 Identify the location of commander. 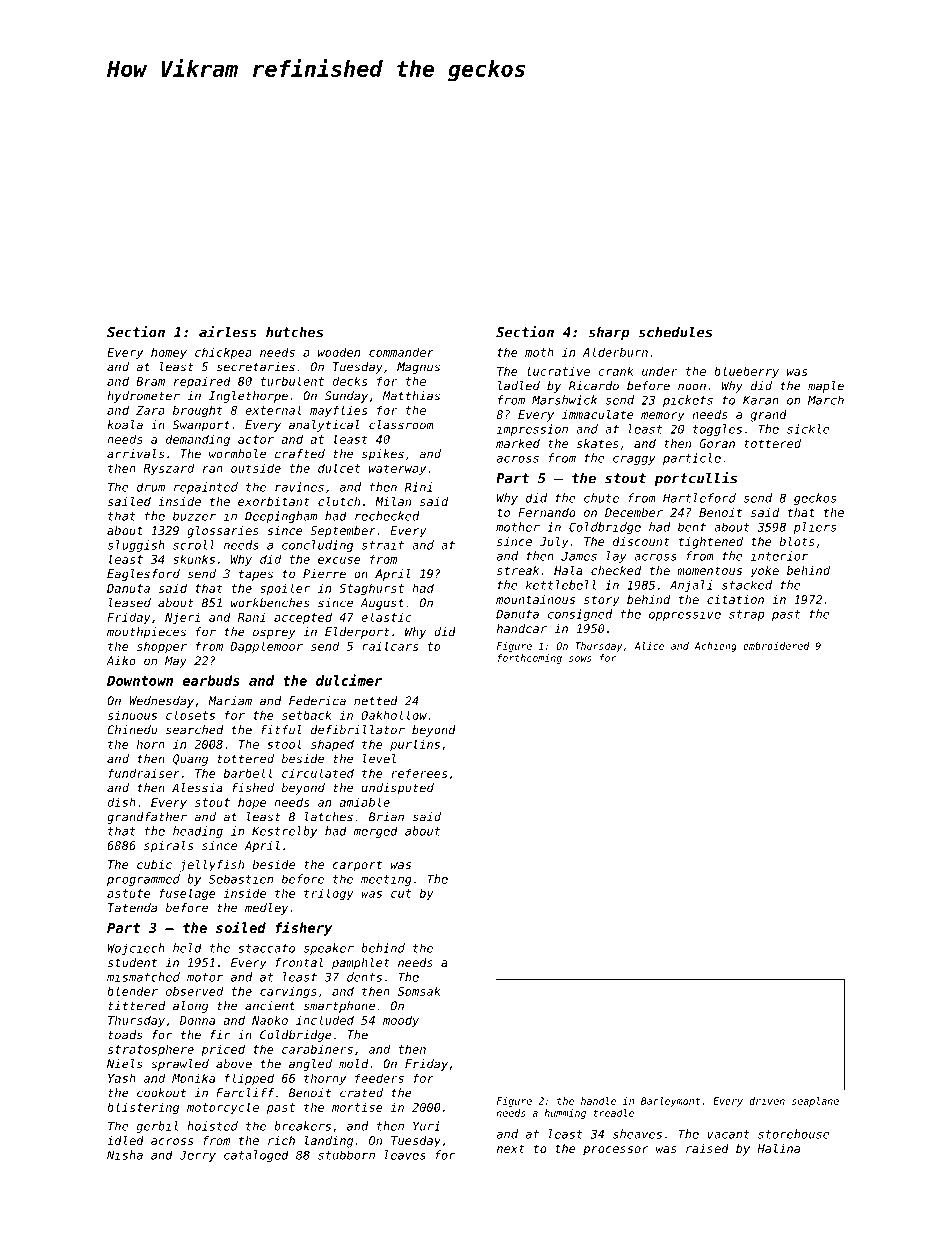
(401, 352).
